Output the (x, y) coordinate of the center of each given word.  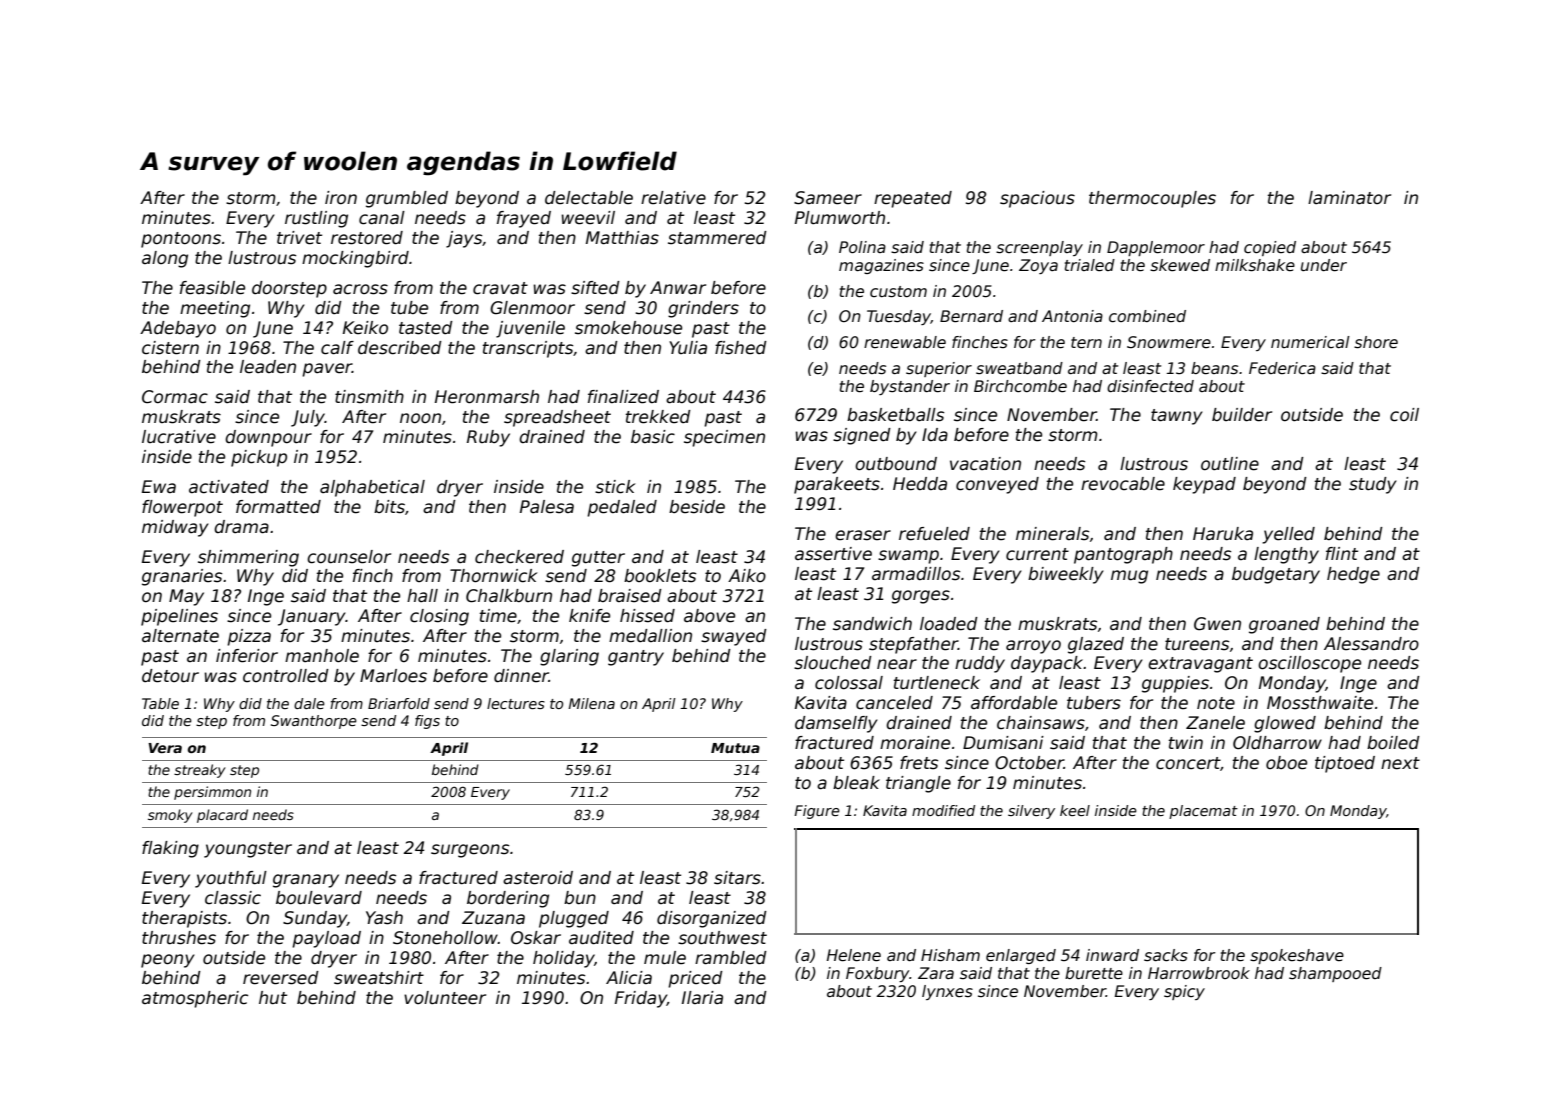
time (498, 616)
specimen (724, 438)
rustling (316, 219)
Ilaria (702, 998)
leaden (268, 367)
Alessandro (1371, 644)
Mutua (735, 748)
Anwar (678, 287)
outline (1230, 464)
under (1324, 265)
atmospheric (195, 999)
